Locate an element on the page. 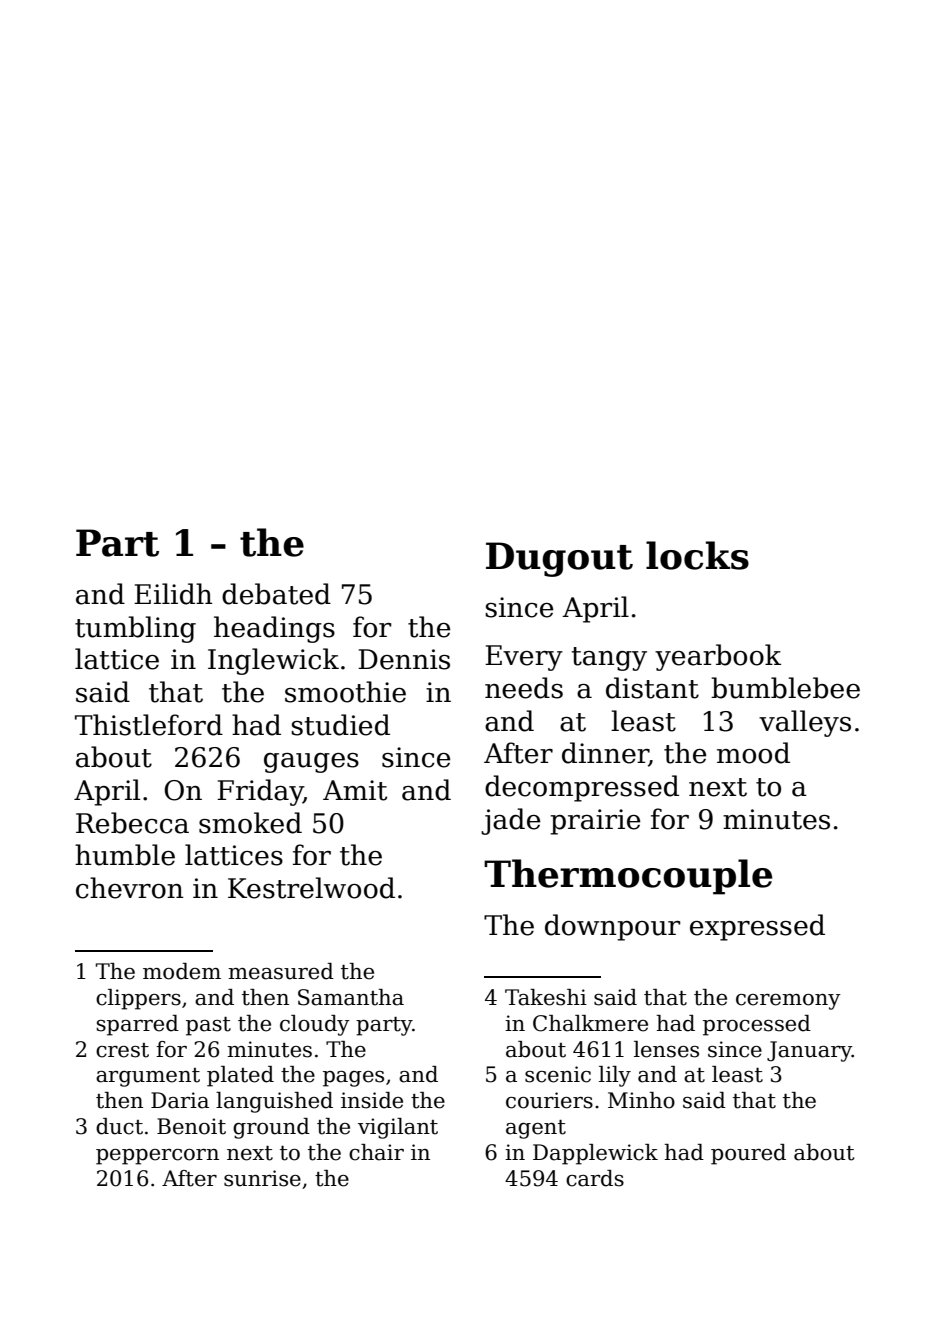 This page has width=936, height=1328. Rebecca is located at coordinates (132, 823).
